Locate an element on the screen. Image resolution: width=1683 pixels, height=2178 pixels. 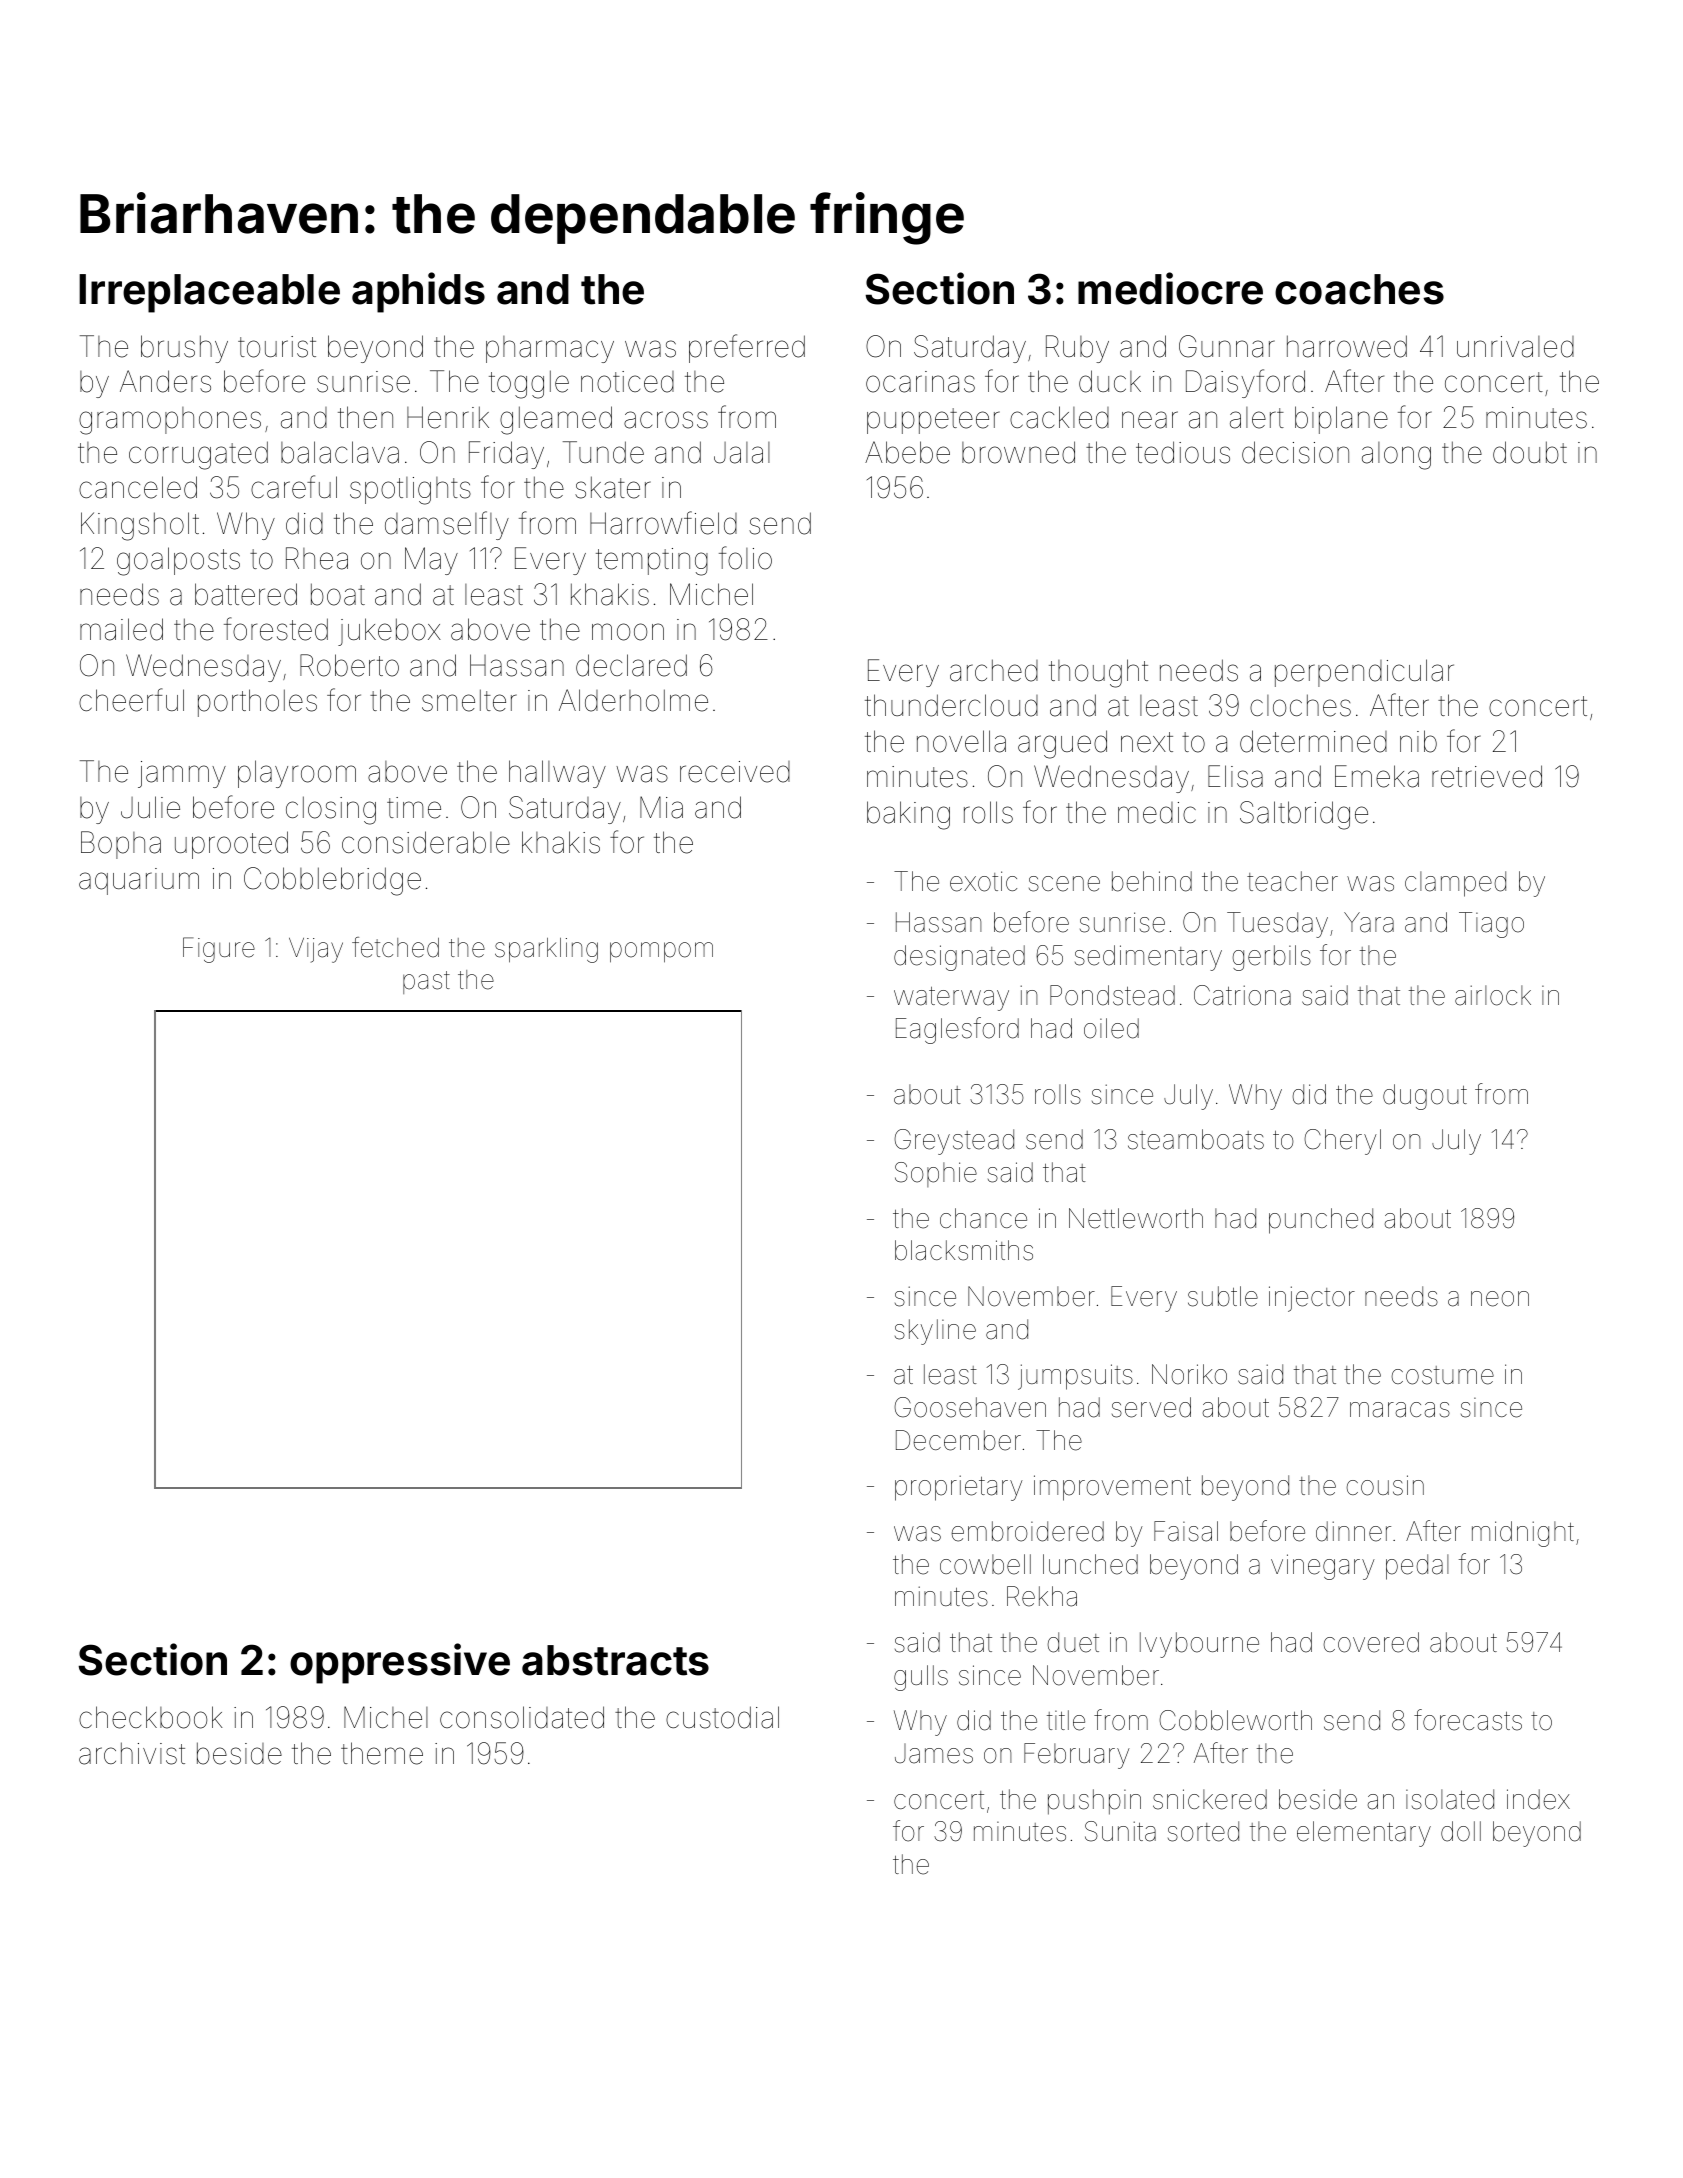
coaches is located at coordinates (1359, 289).
